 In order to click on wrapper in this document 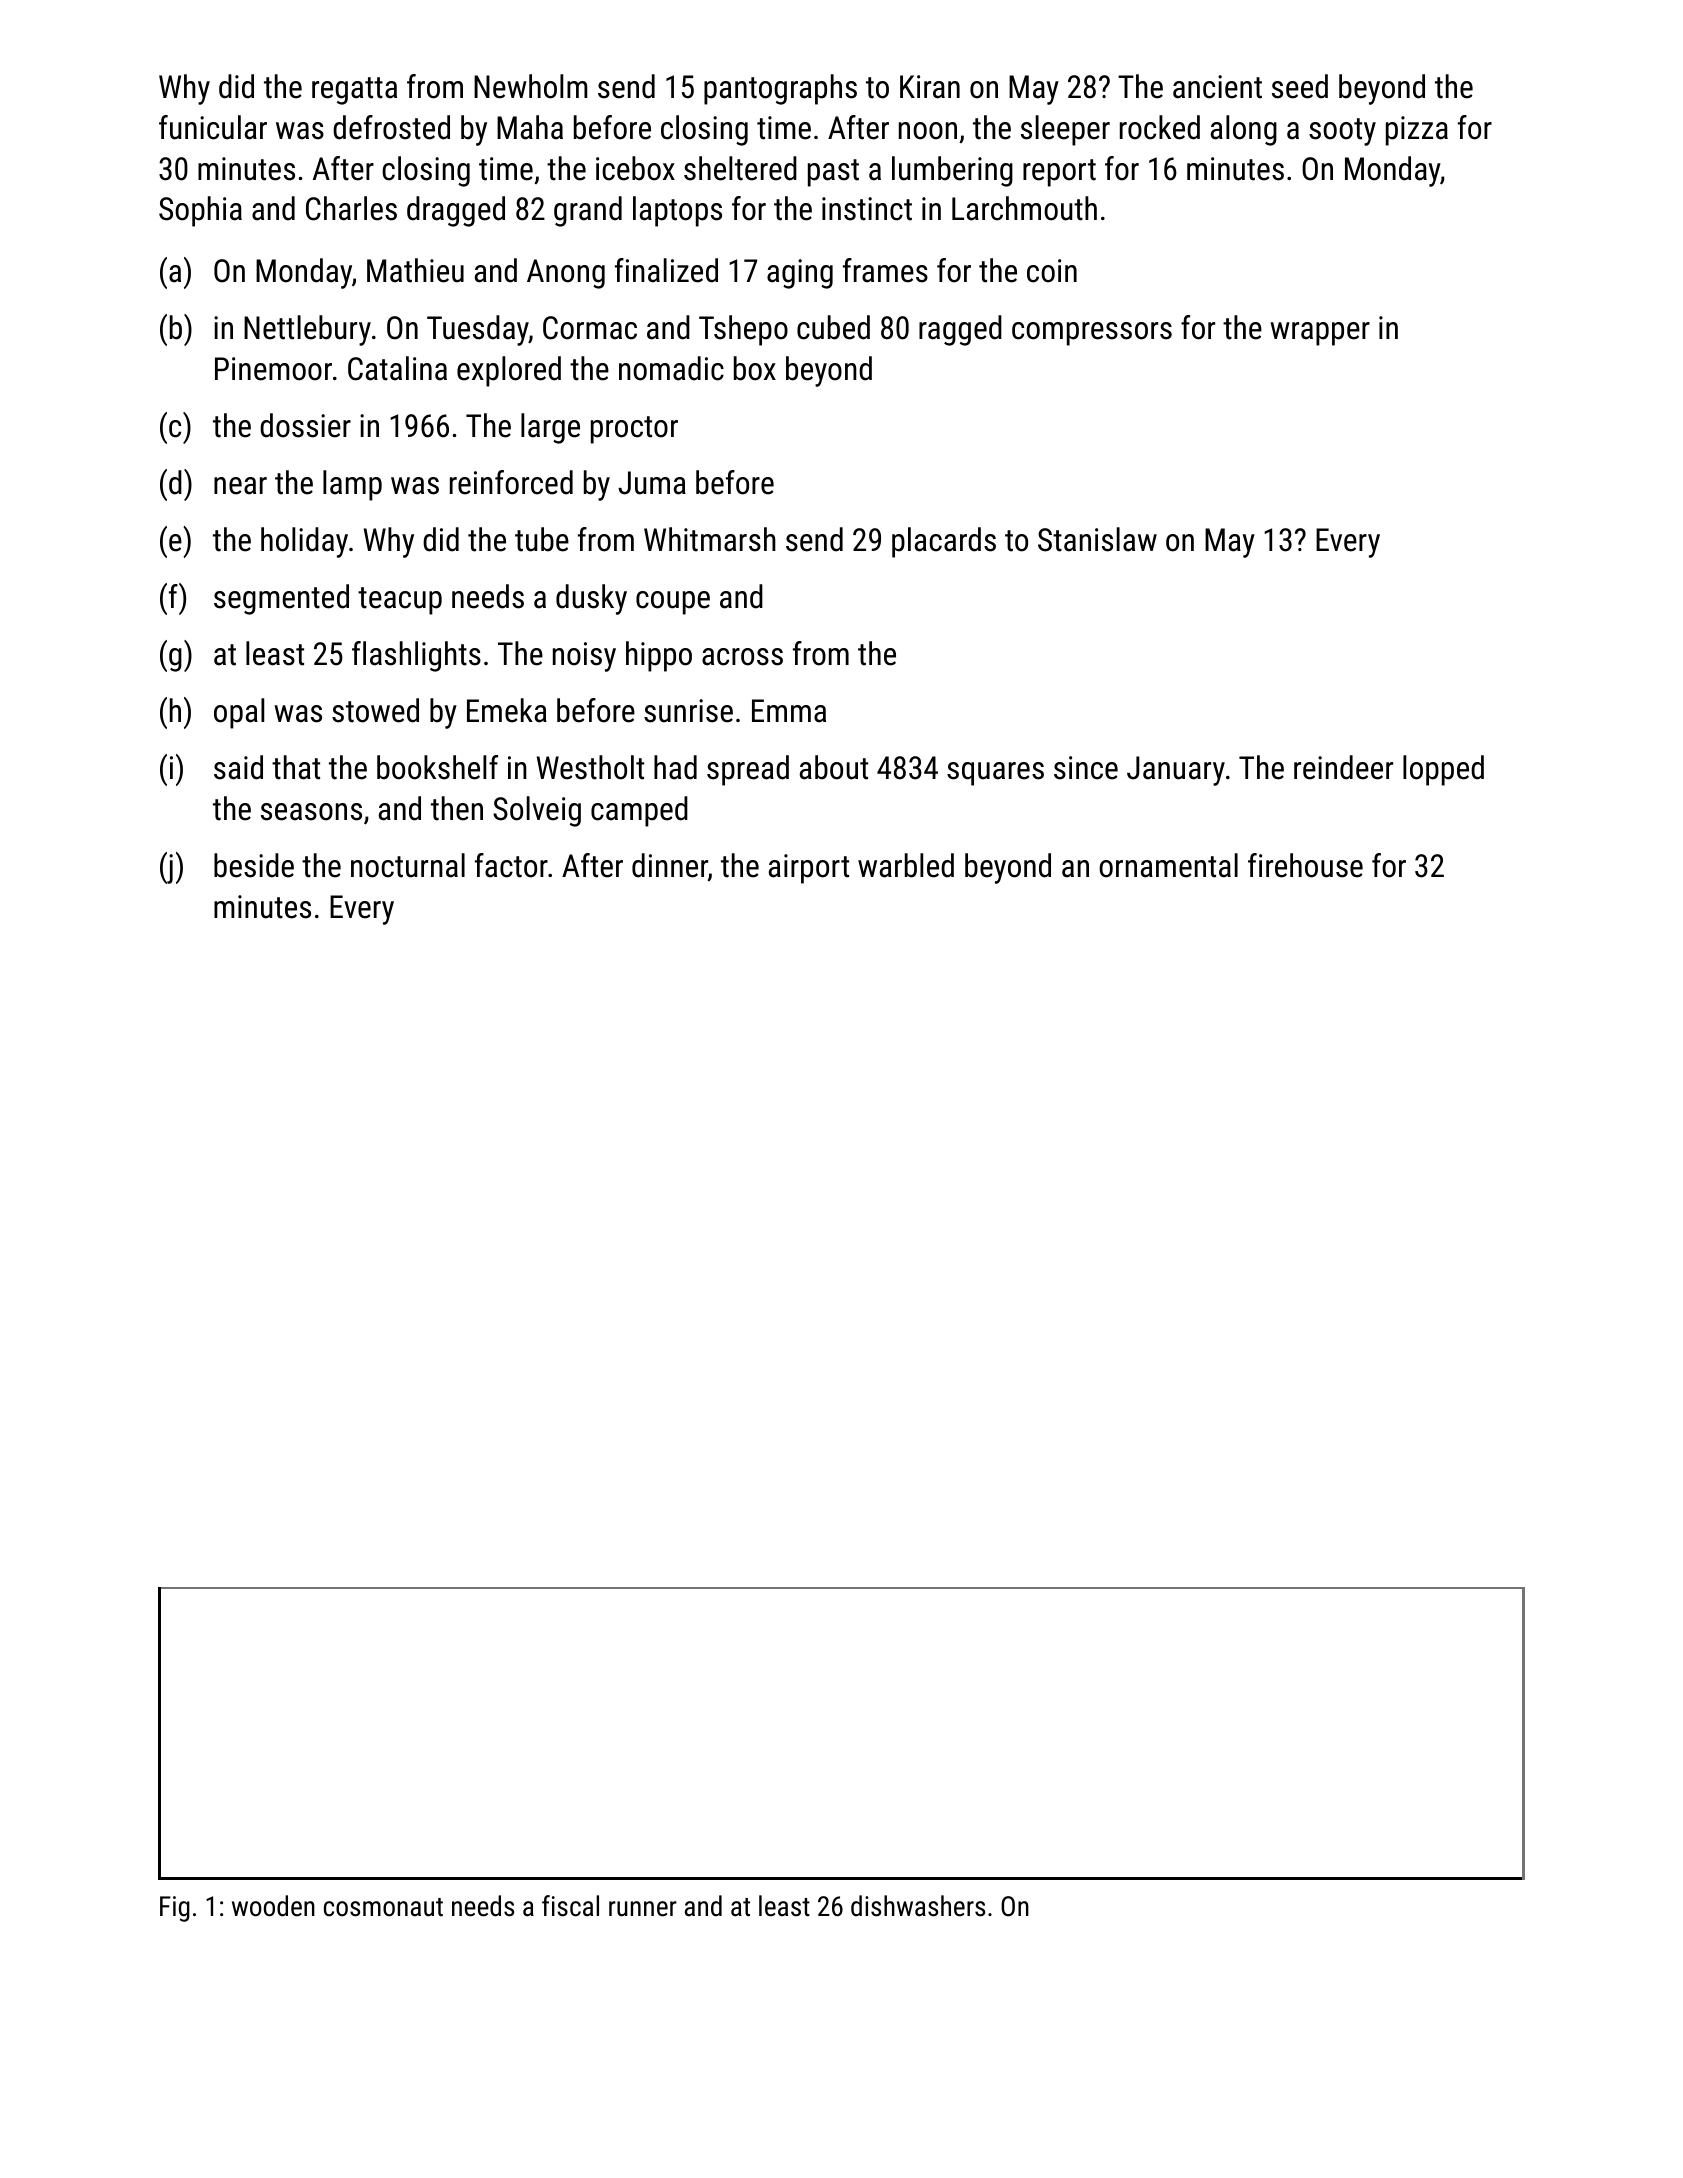, I will do `click(1320, 334)`.
